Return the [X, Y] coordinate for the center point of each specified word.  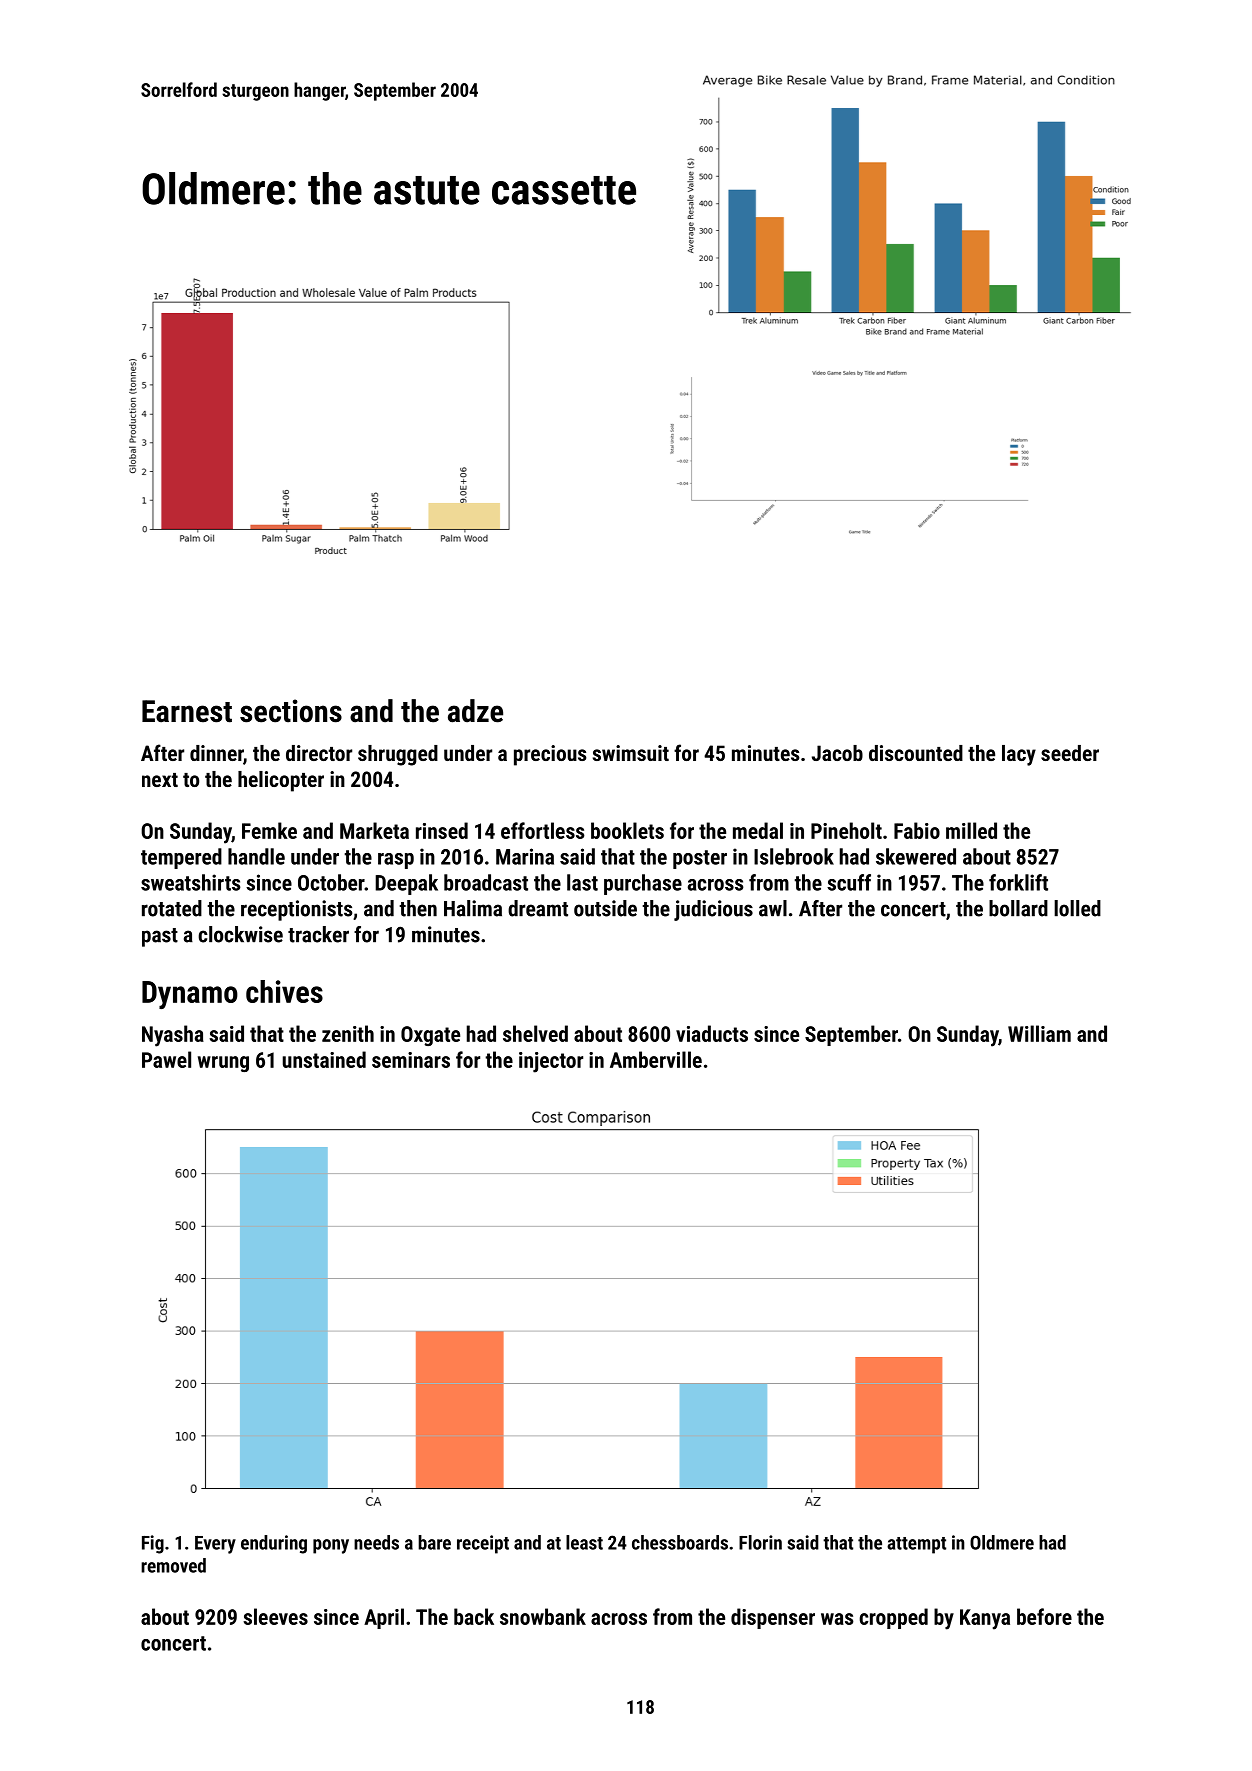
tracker [318, 934]
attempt [916, 1545]
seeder [1070, 753]
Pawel [166, 1059]
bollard [1018, 908]
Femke [269, 830]
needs [376, 1542]
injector [551, 1062]
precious [550, 755]
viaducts [712, 1033]
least [584, 1542]
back [474, 1616]
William [1039, 1033]
